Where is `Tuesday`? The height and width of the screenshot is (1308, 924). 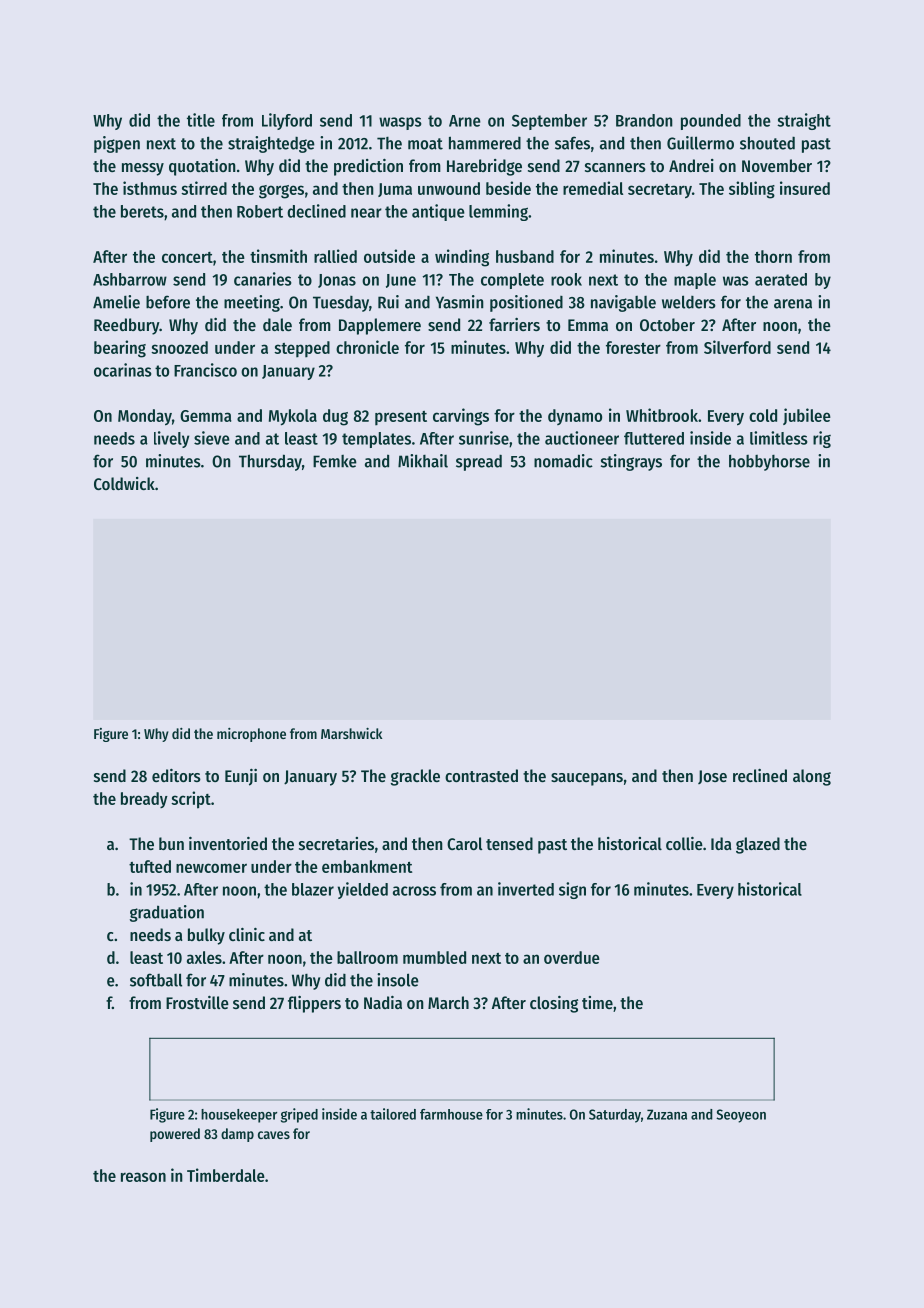
Tuesday is located at coordinates (341, 304).
